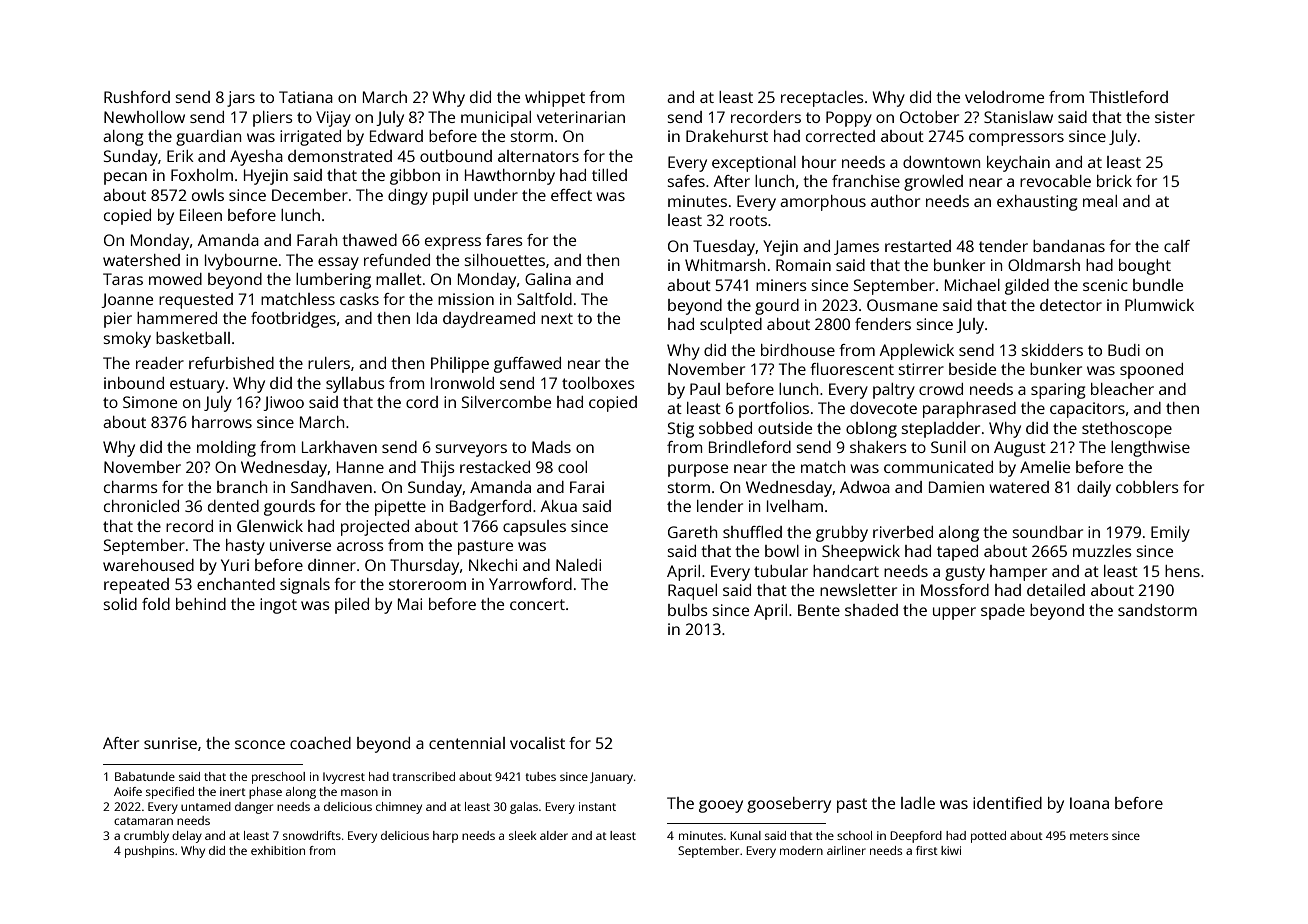  Describe the element at coordinates (306, 97) in the image. I see `Tatiana` at that location.
